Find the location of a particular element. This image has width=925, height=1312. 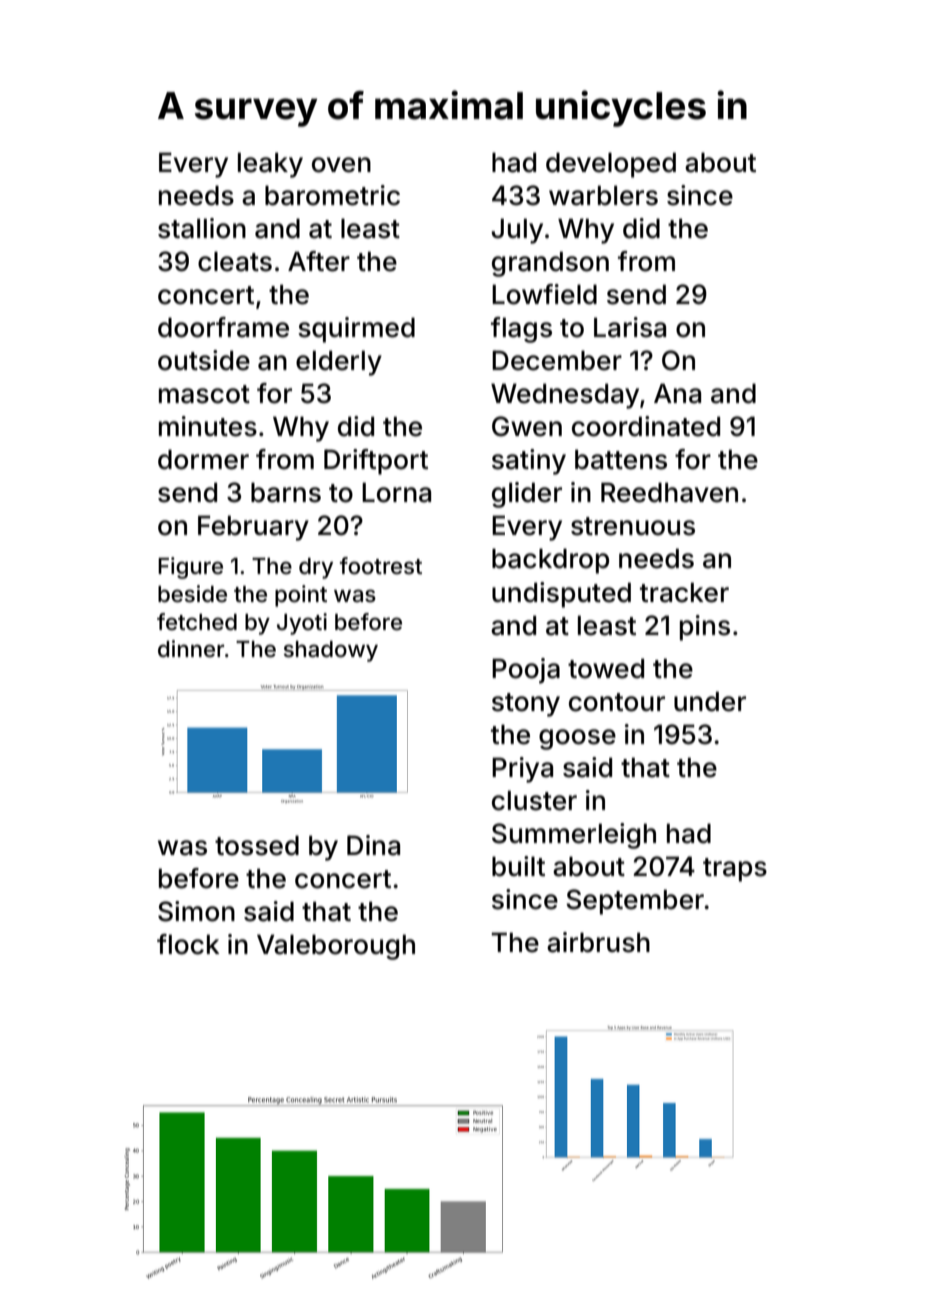

dinner is located at coordinates (191, 649).
